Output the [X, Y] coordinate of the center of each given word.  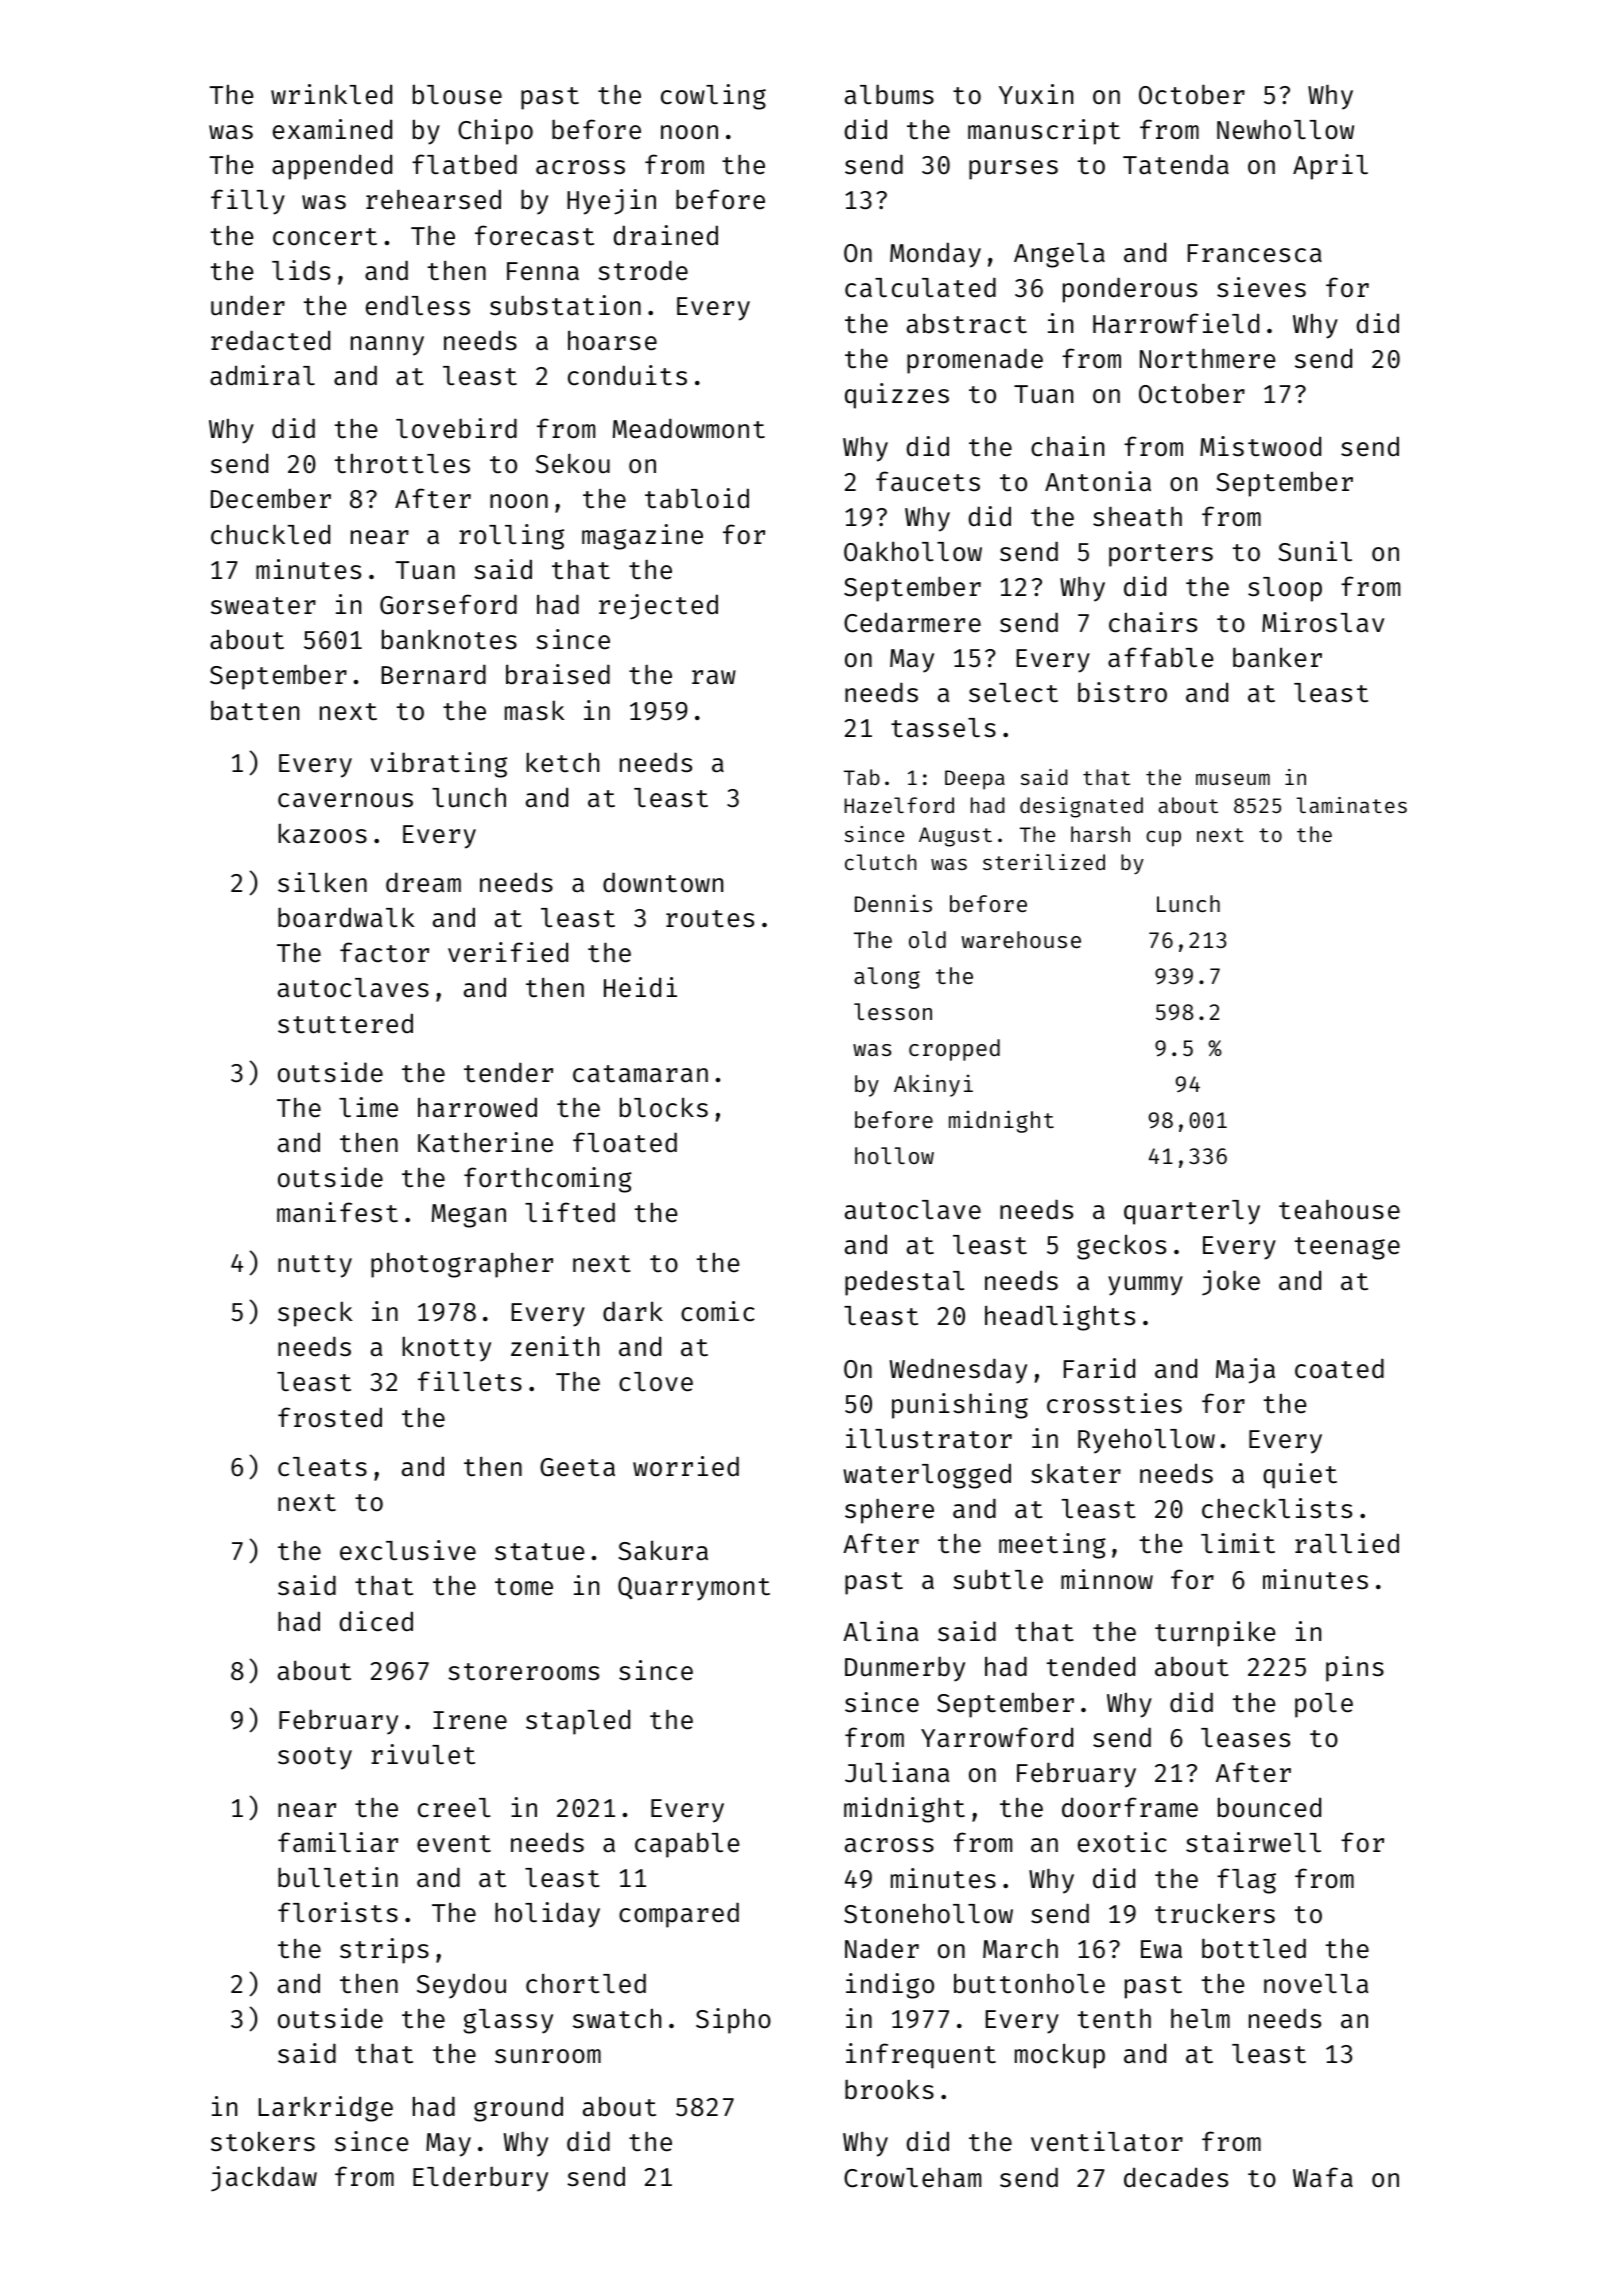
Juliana [897, 1772]
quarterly [1192, 1212]
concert [325, 237]
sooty [315, 1758]
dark [633, 1311]
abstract [967, 323]
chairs [1153, 622]
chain [1067, 446]
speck [315, 1314]
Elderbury [480, 2179]
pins [1355, 1669]
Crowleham [912, 2178]
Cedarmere [912, 622]
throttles [402, 463]
